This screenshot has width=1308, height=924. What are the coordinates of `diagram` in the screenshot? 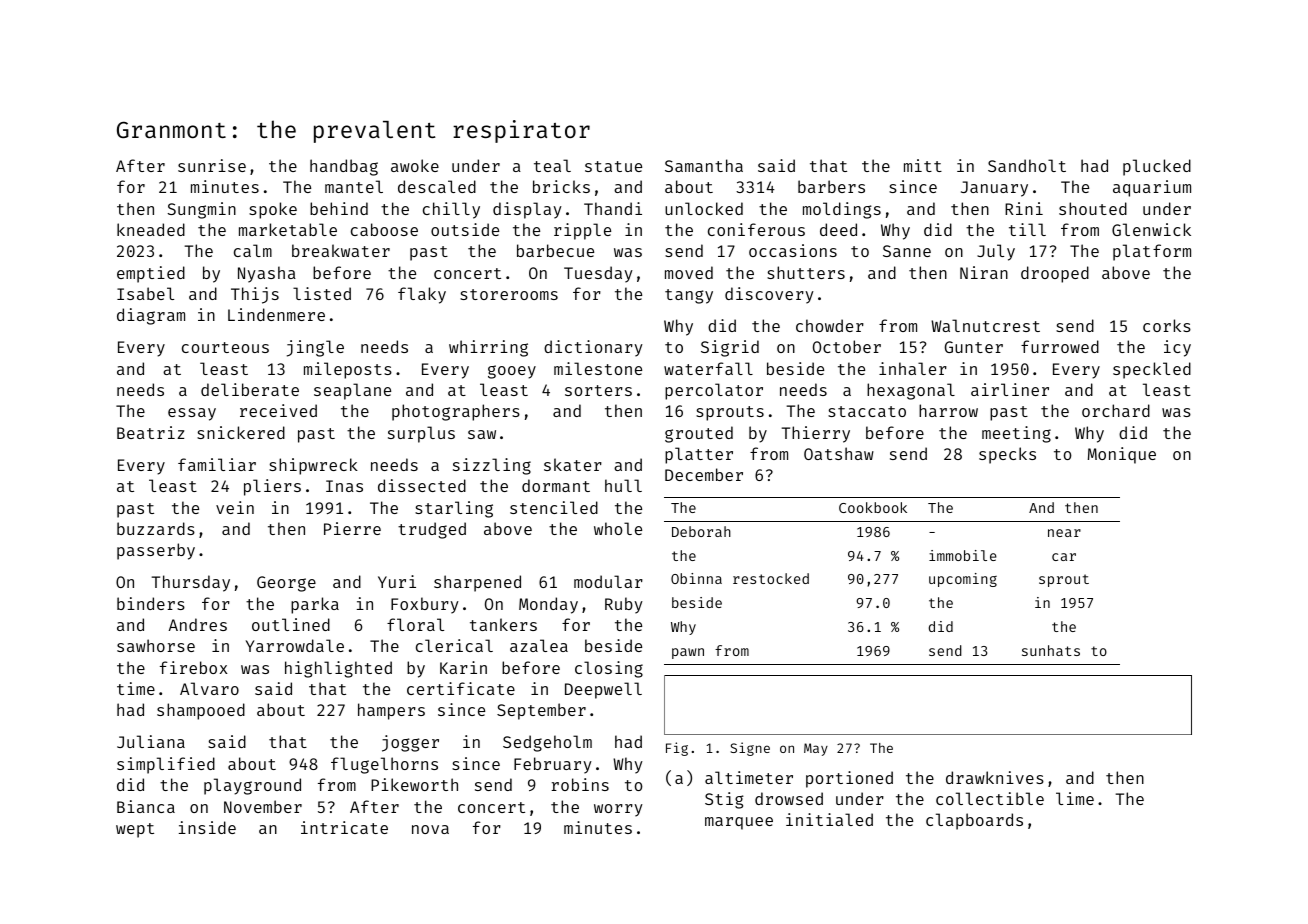 It's located at (151, 316).
